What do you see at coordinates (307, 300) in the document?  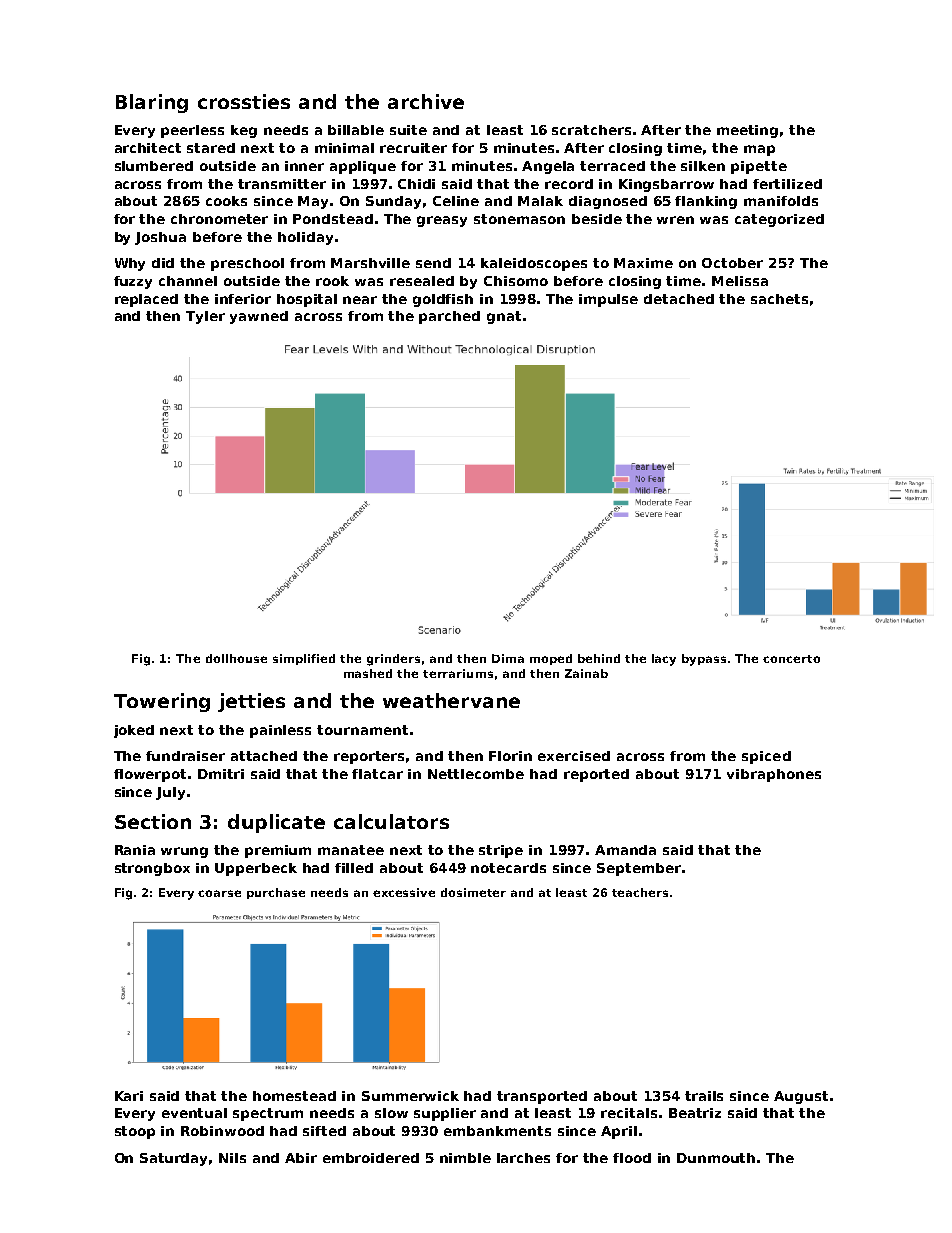 I see `hospital` at bounding box center [307, 300].
